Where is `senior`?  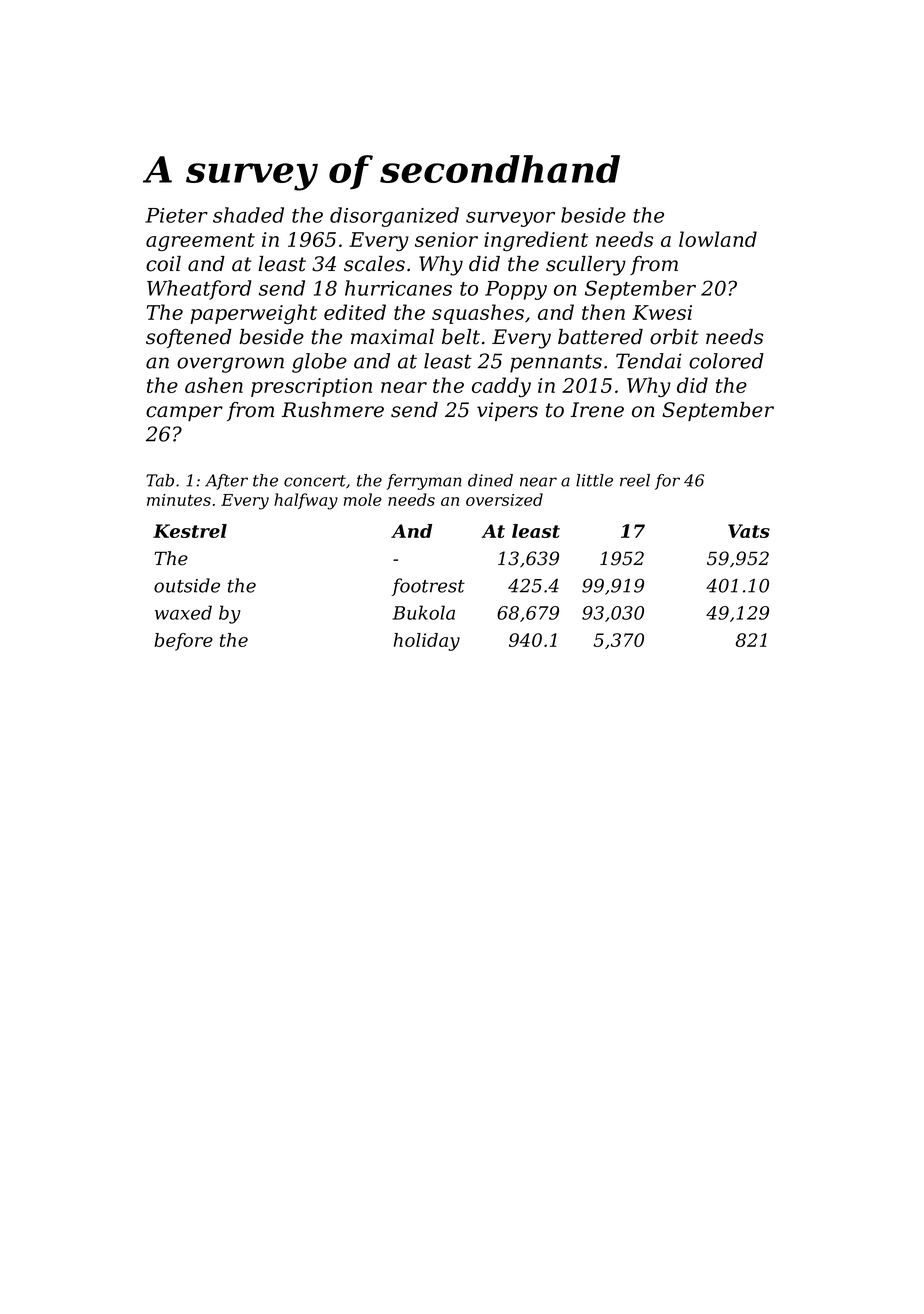 senior is located at coordinates (446, 239).
